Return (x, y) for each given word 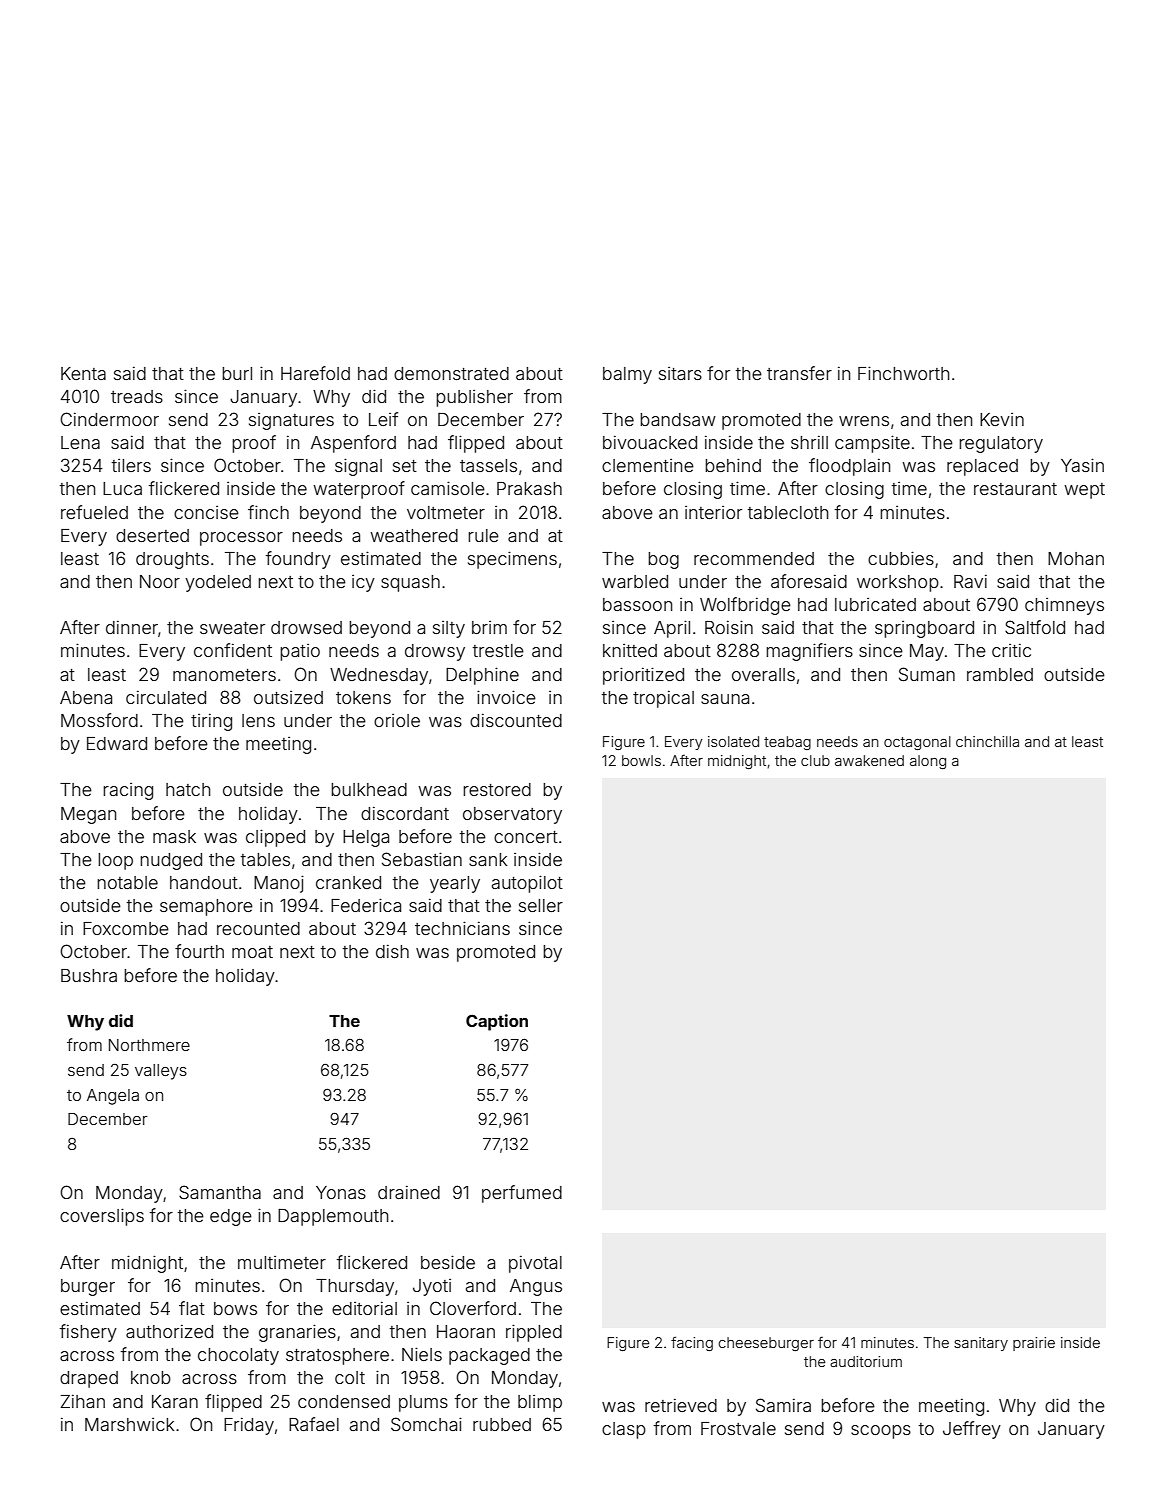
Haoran (466, 1331)
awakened (869, 760)
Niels (422, 1354)
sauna (725, 699)
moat (252, 952)
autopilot (527, 884)
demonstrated (451, 373)
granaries (297, 1333)
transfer (799, 373)
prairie (1034, 1344)
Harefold (315, 373)
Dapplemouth (333, 1217)
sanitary (981, 1344)
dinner (132, 627)
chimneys (1064, 606)
